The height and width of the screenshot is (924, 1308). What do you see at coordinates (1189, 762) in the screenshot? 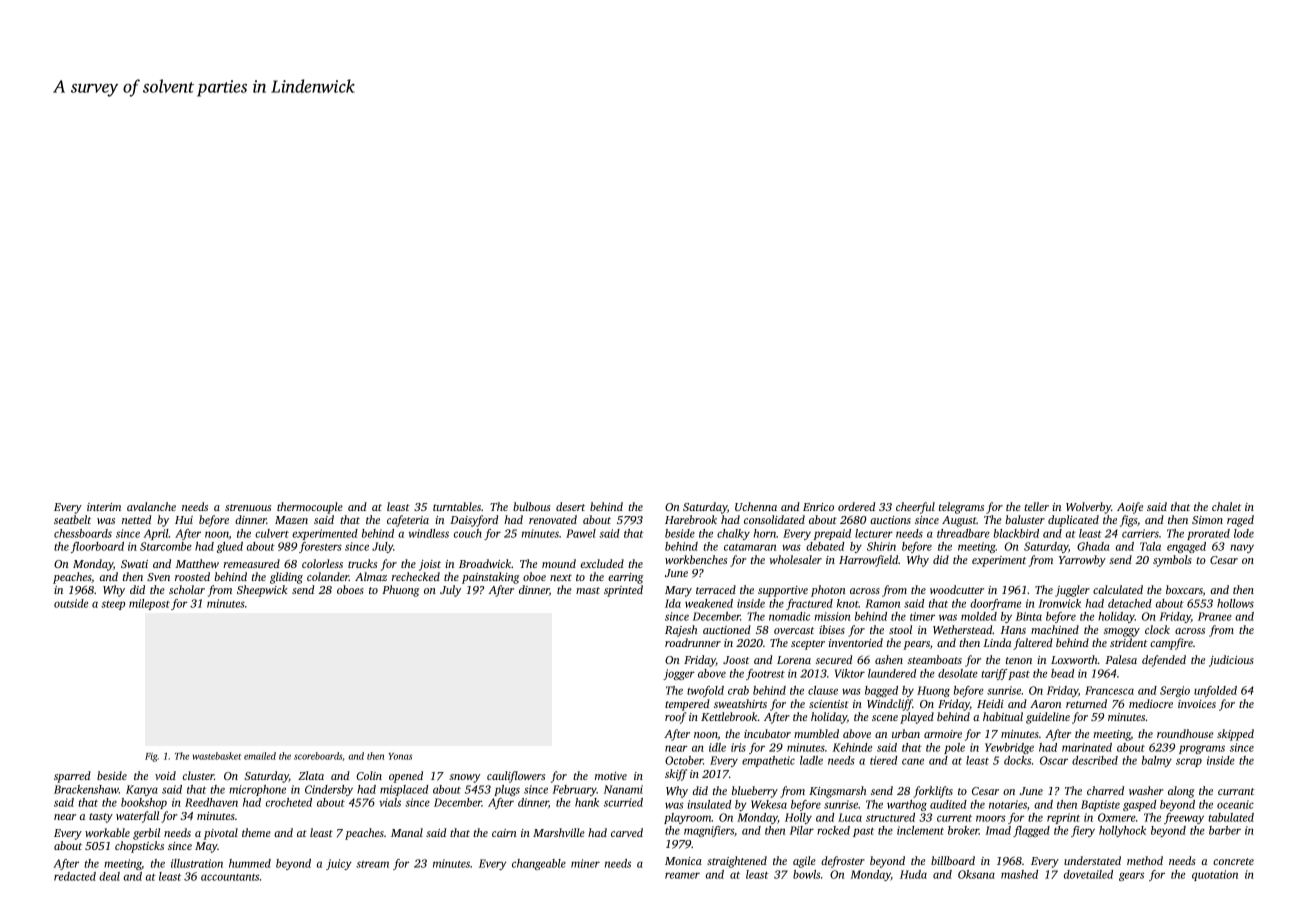
I see `scrap` at bounding box center [1189, 762].
